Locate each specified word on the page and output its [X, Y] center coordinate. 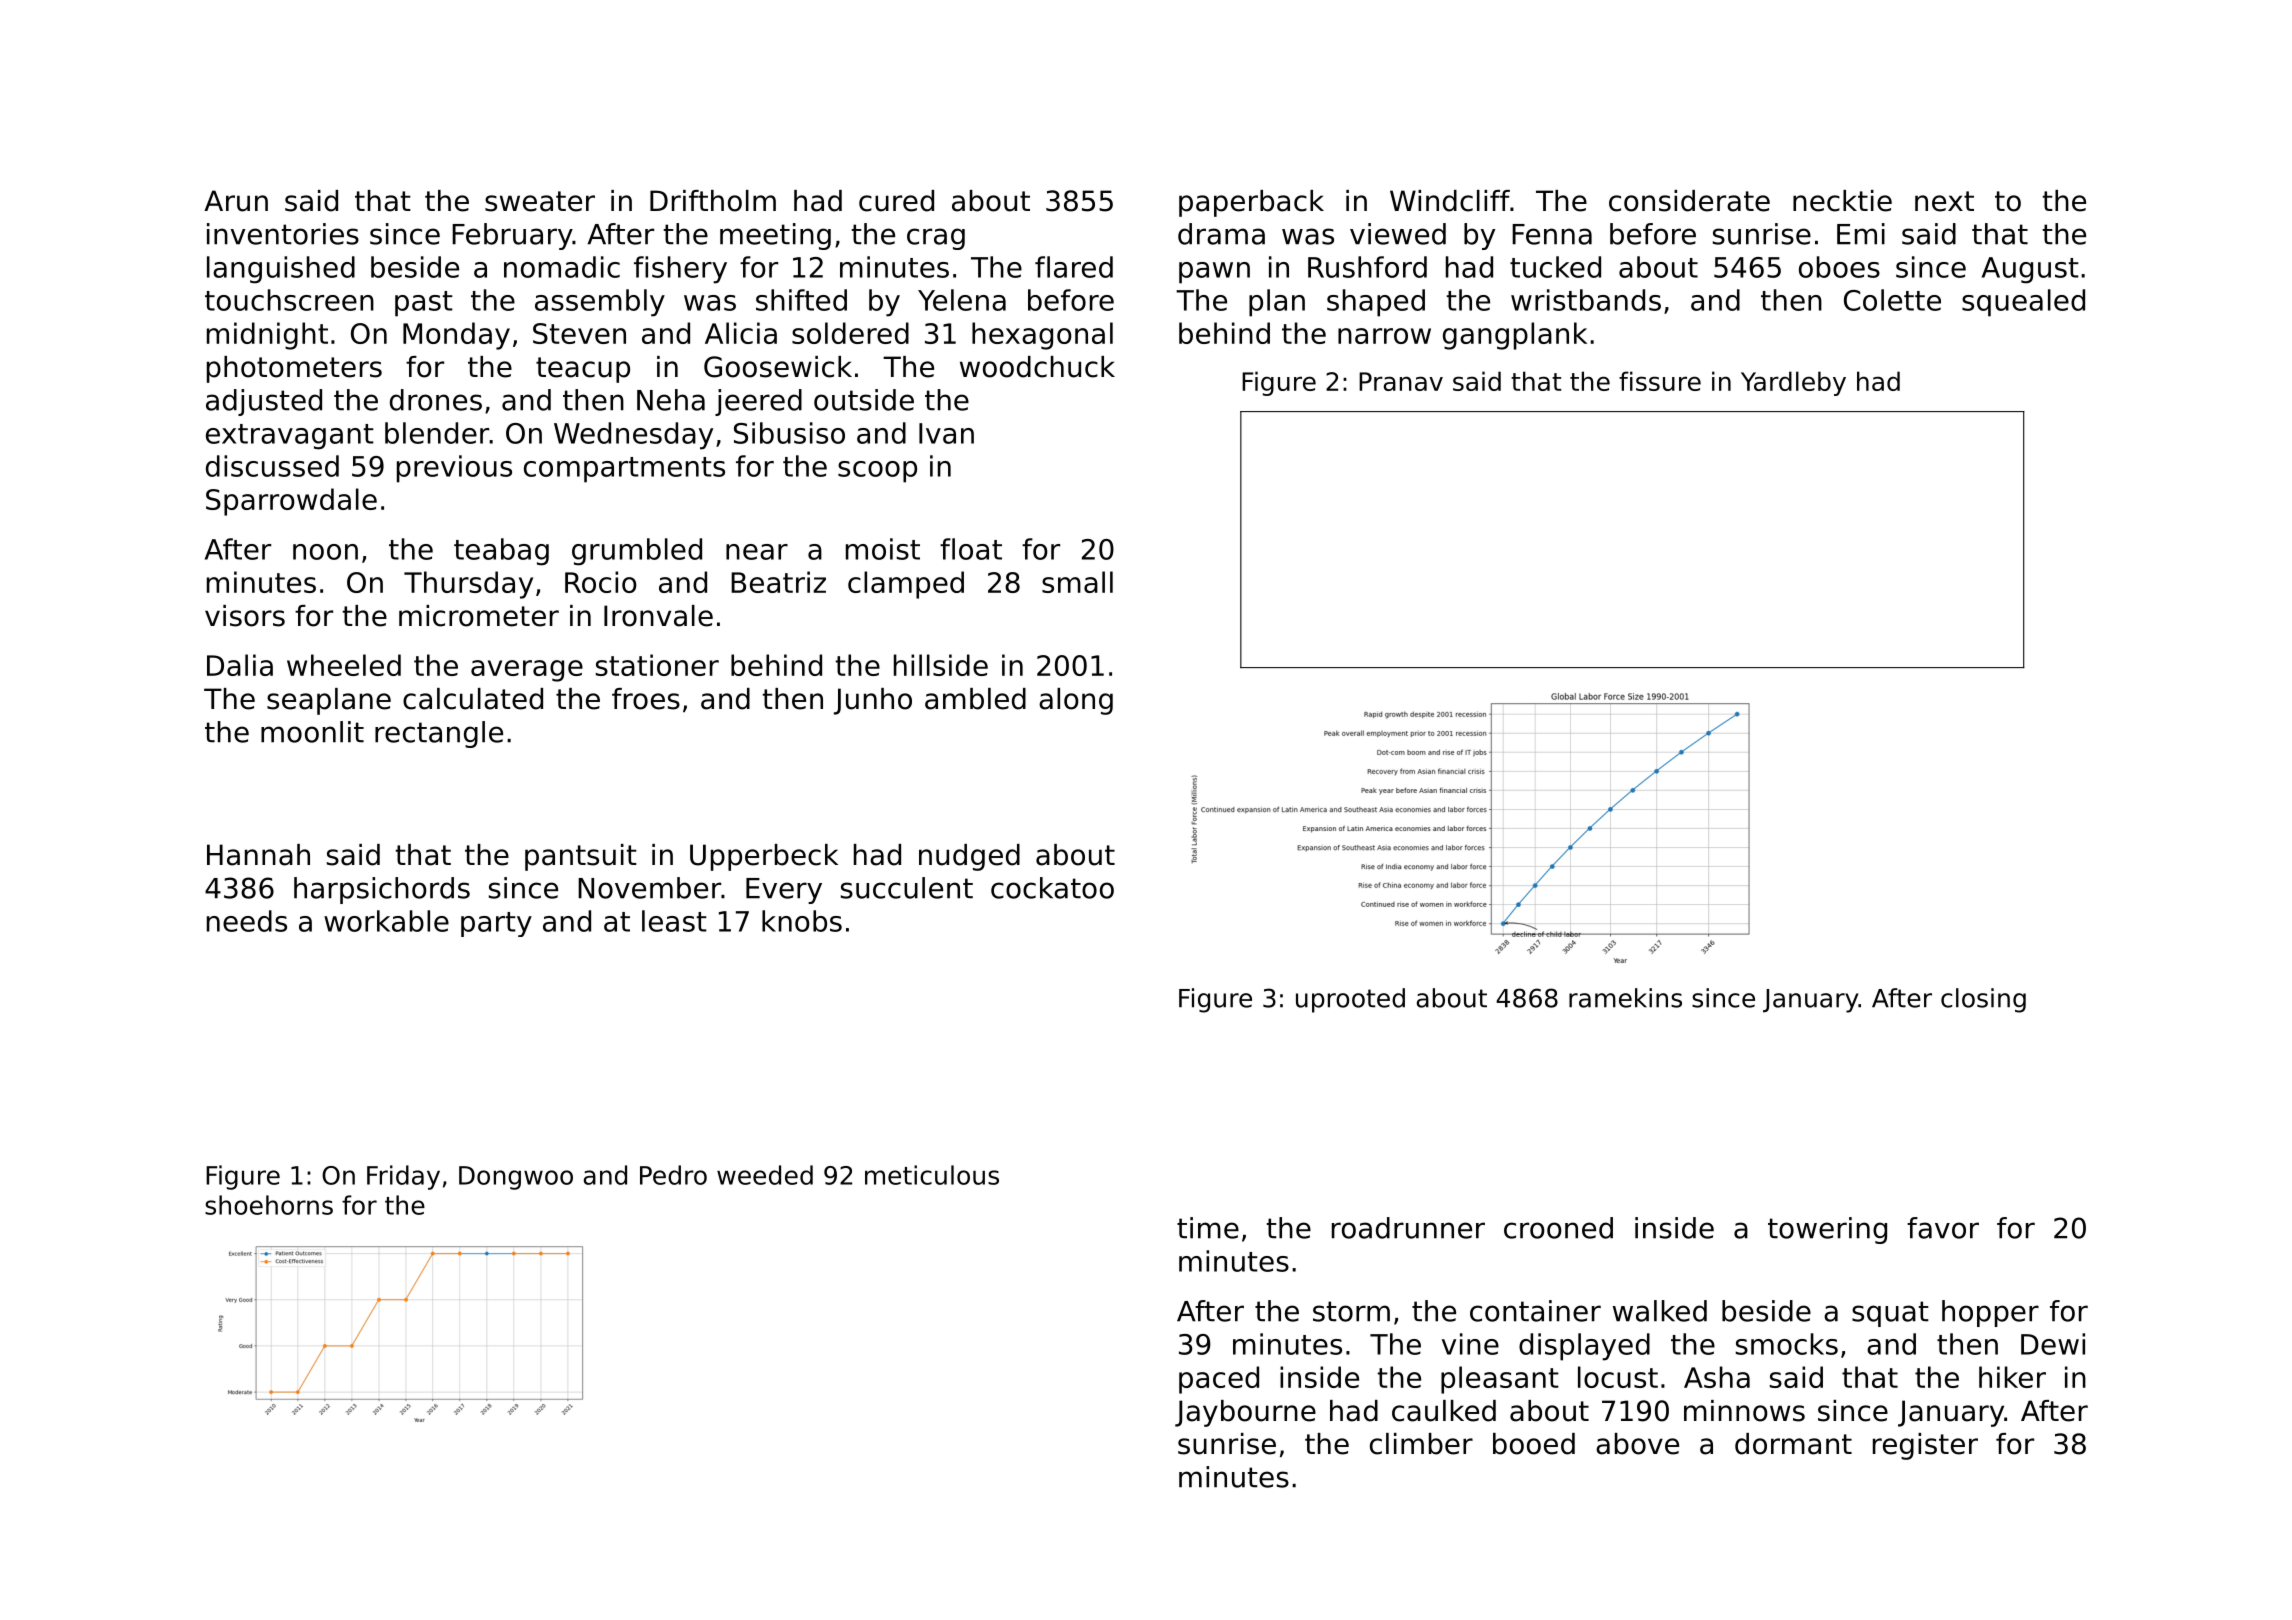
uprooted [1350, 1000]
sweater [540, 201]
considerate [1689, 201]
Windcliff [1450, 201]
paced [1219, 1380]
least [674, 921]
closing [1983, 1000]
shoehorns [269, 1205]
